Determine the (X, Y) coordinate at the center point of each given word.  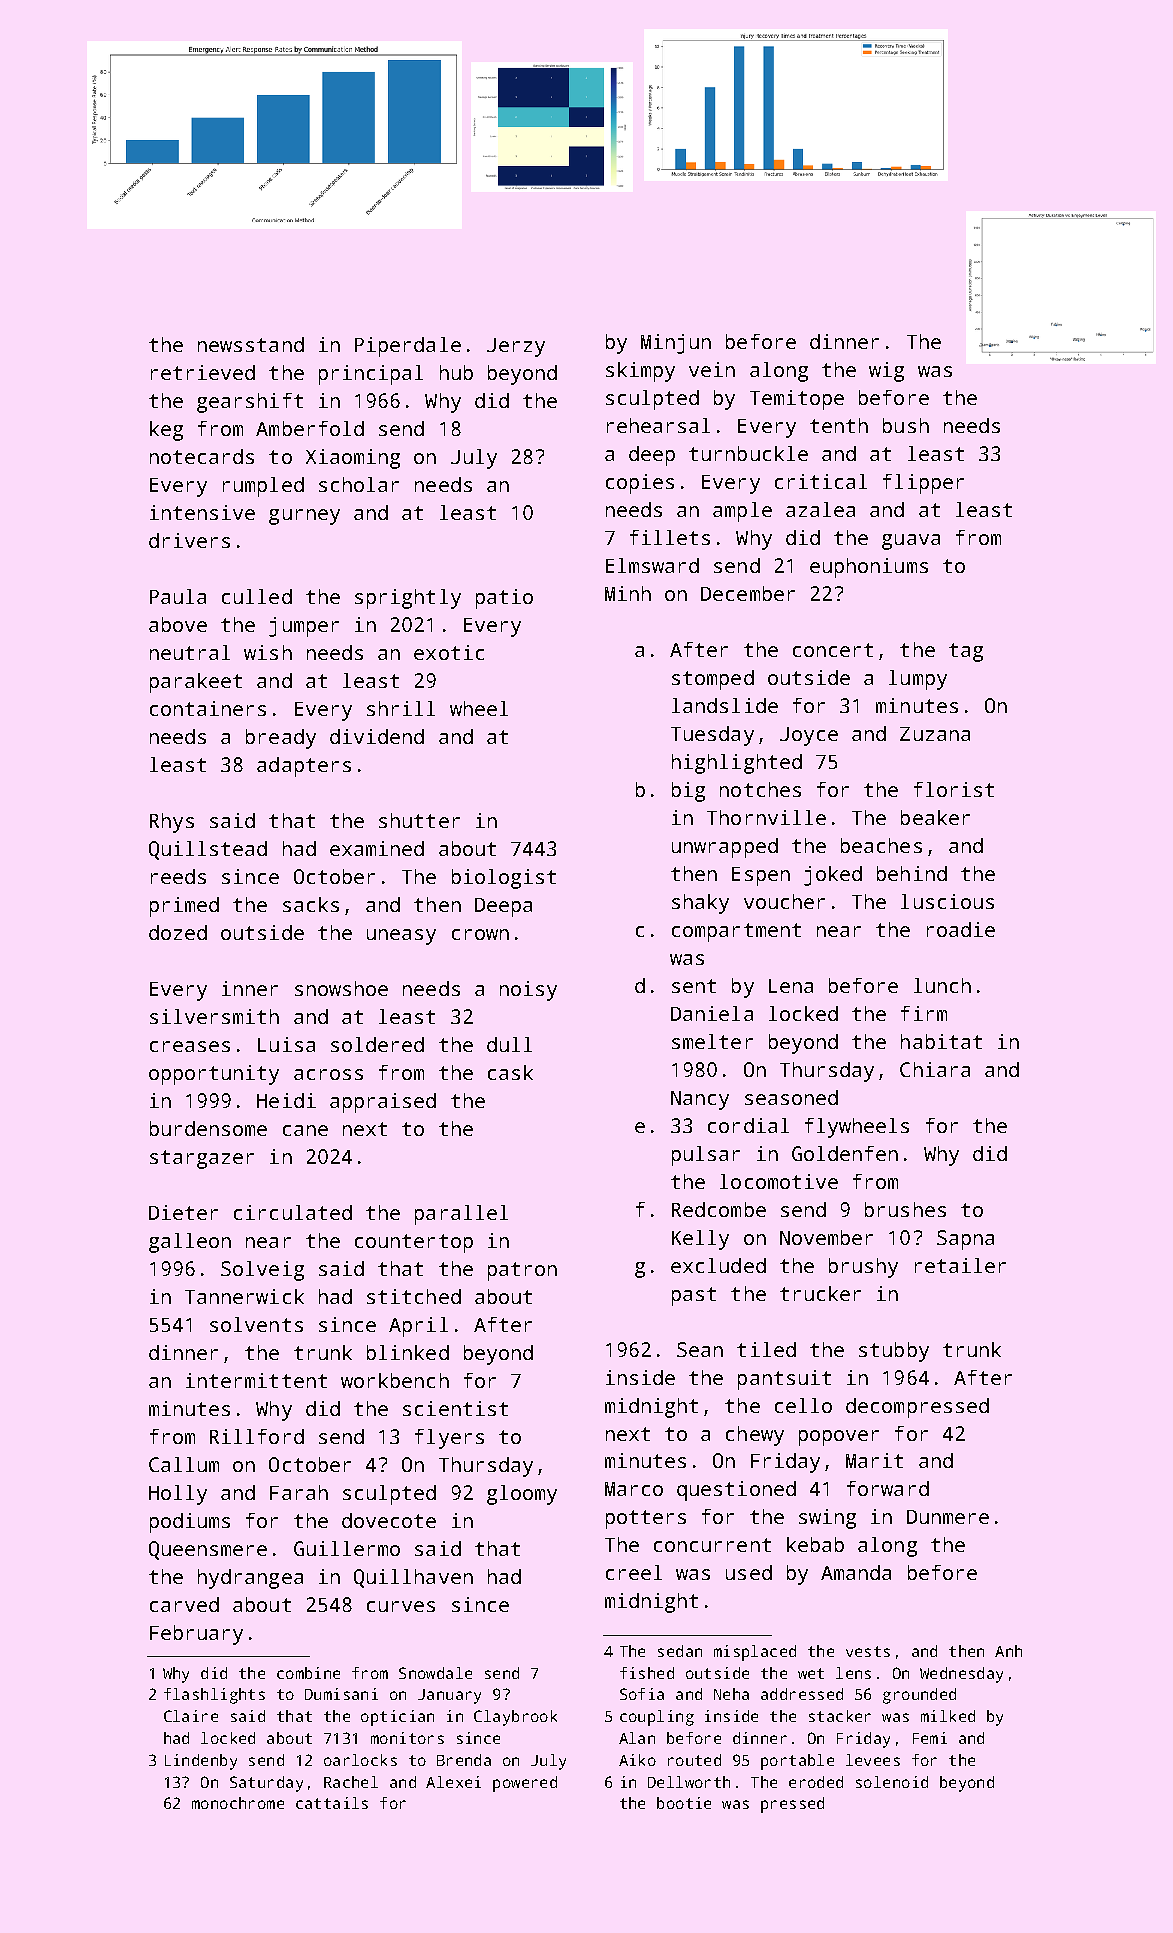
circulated (293, 1212)
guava (911, 542)
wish (268, 652)
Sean (700, 1349)
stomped (713, 680)
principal (371, 375)
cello (803, 1405)
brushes (905, 1209)
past (694, 1296)
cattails (332, 1803)
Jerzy (516, 347)
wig (886, 372)
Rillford (257, 1436)
